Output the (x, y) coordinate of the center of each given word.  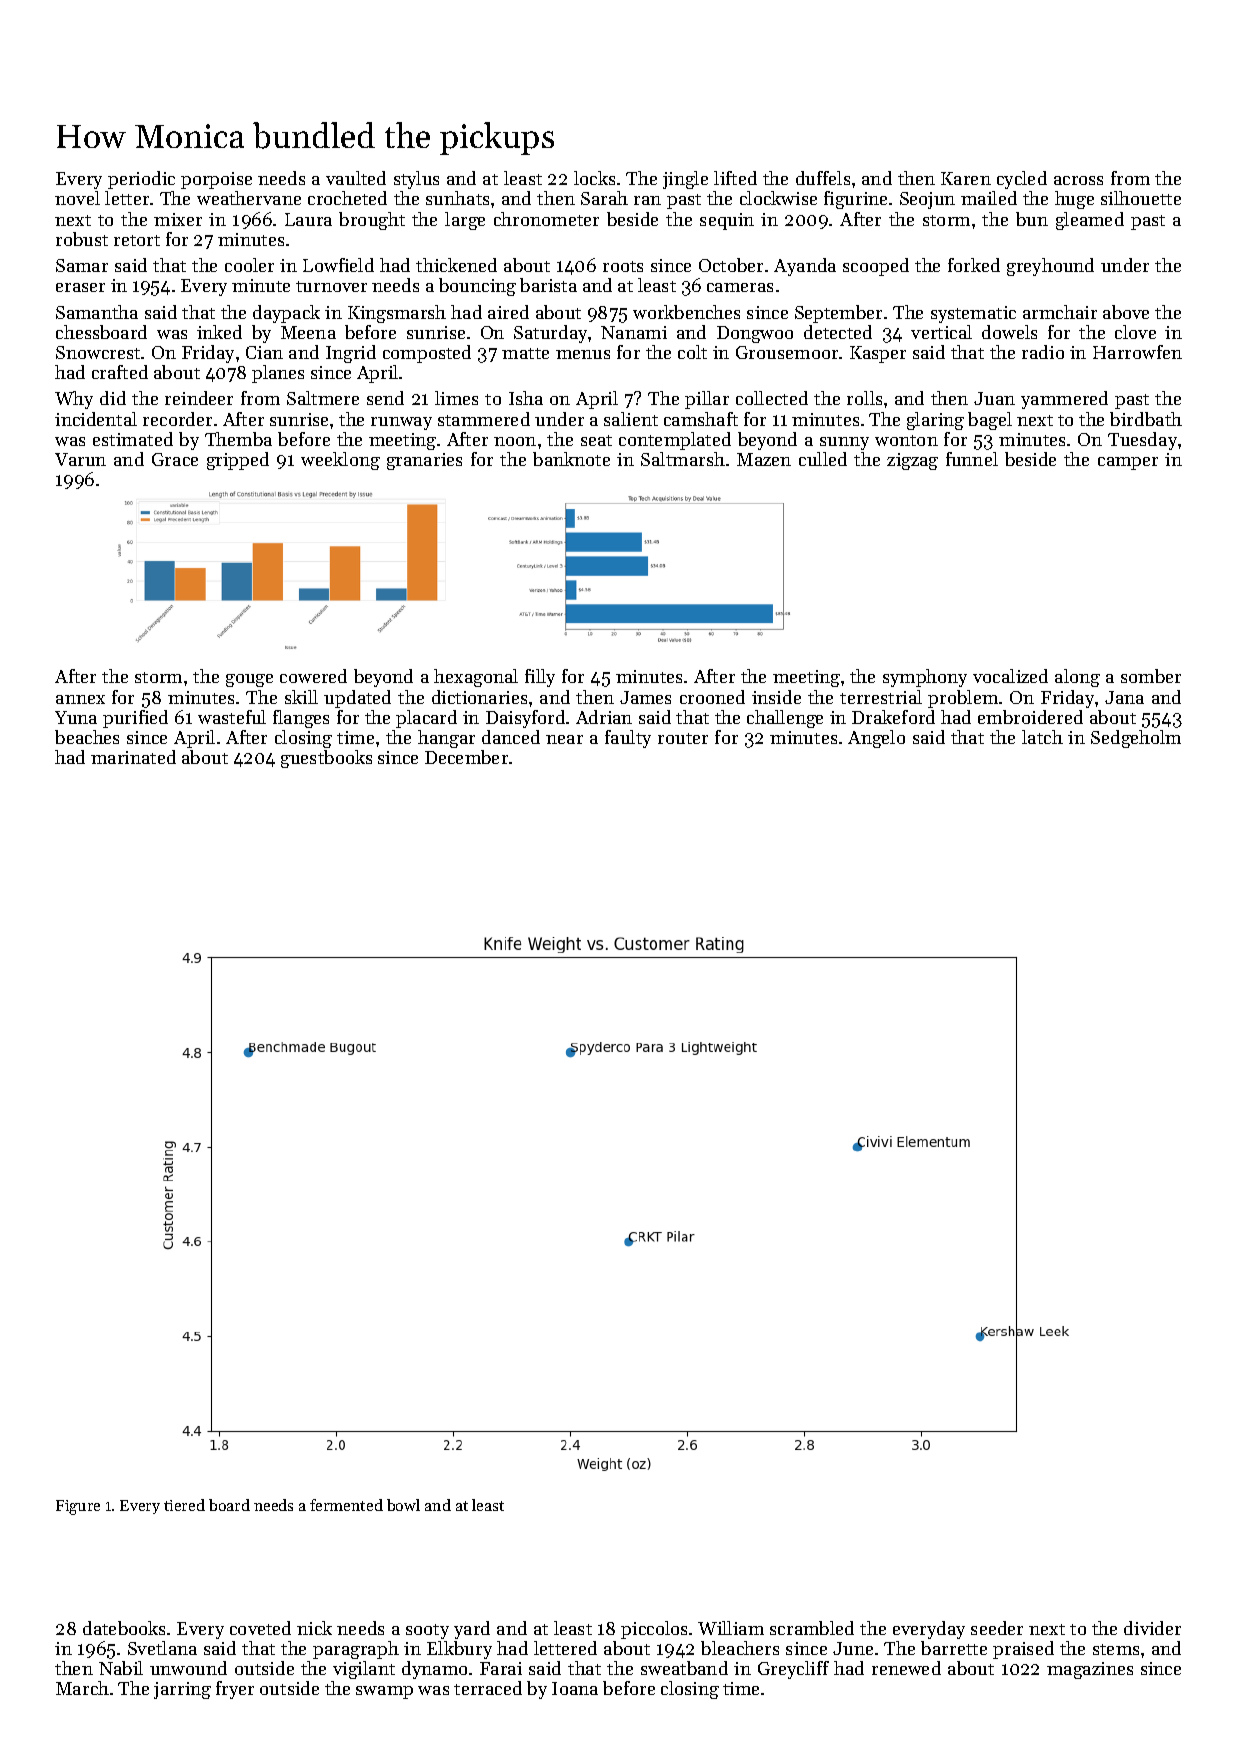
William (731, 1628)
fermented (346, 1505)
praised (1023, 1650)
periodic (141, 180)
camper (1128, 463)
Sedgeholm (1136, 739)
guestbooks (326, 759)
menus (583, 354)
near (564, 739)
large (465, 221)
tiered (184, 1505)
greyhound (1050, 267)
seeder (997, 1628)
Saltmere (323, 398)
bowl (403, 1505)
